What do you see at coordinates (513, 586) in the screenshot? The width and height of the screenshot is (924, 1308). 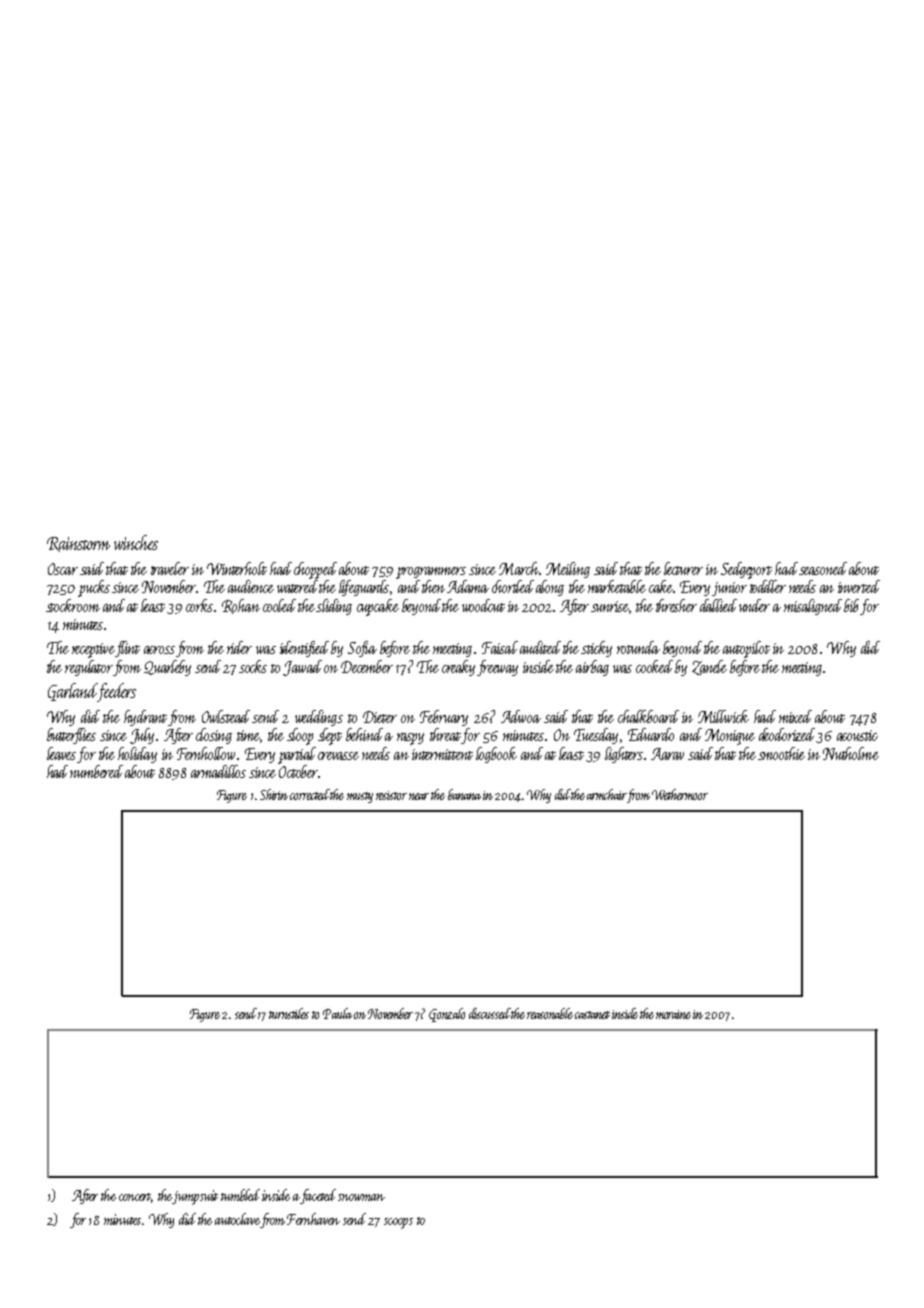 I see `chortled` at bounding box center [513, 586].
